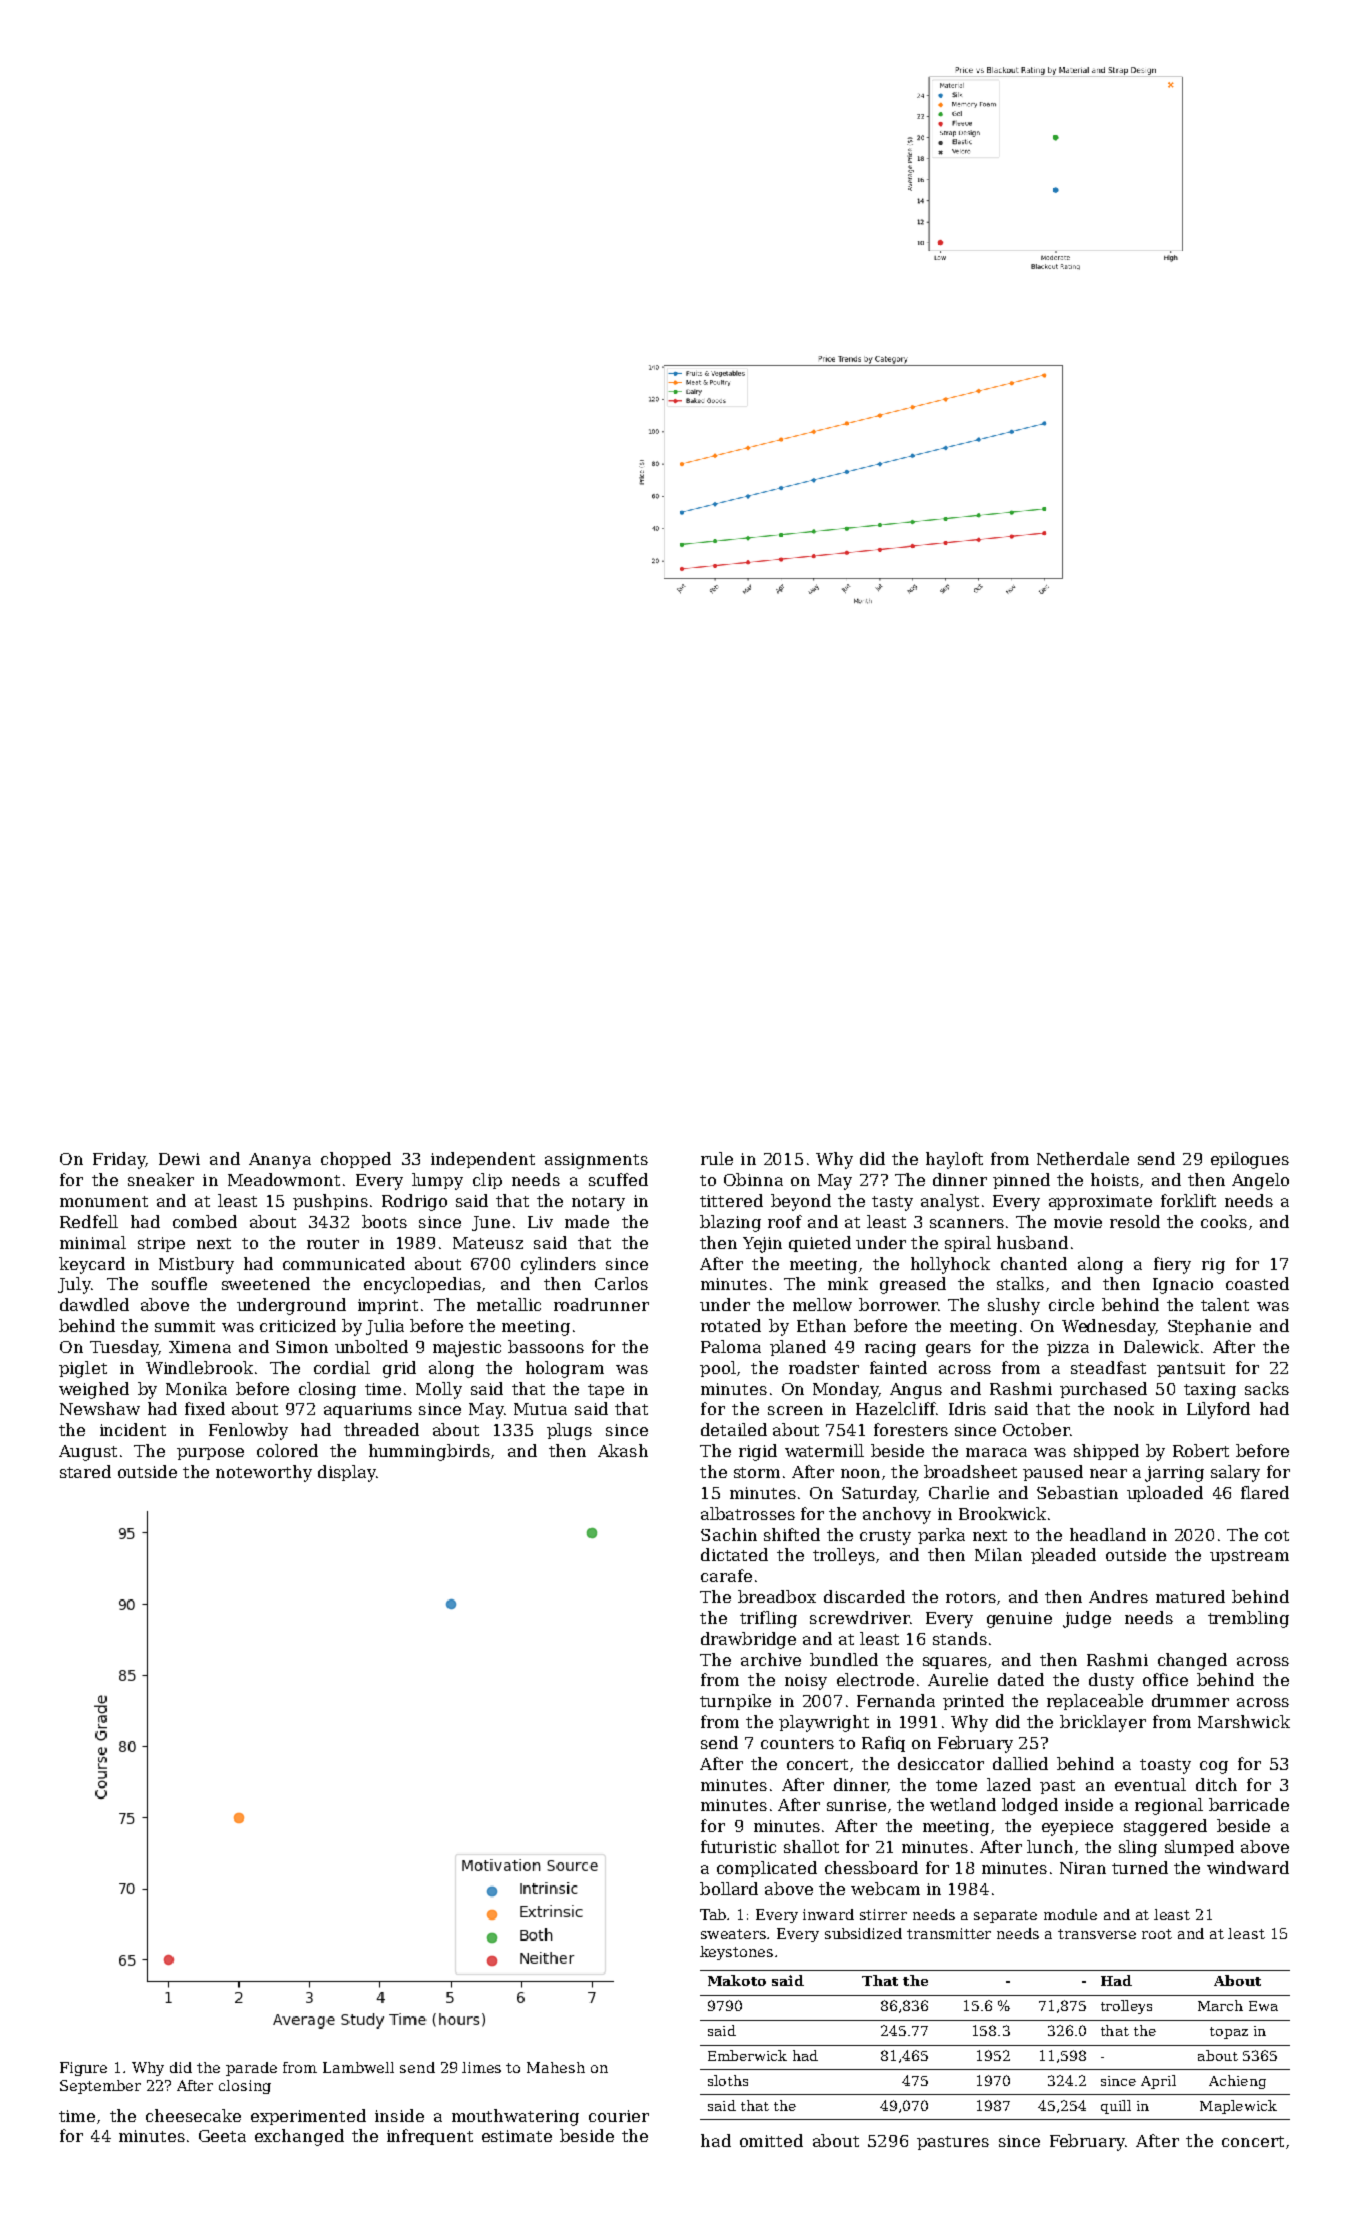 This screenshot has width=1349, height=2223. What do you see at coordinates (1238, 2107) in the screenshot?
I see `Maplewick` at bounding box center [1238, 2107].
